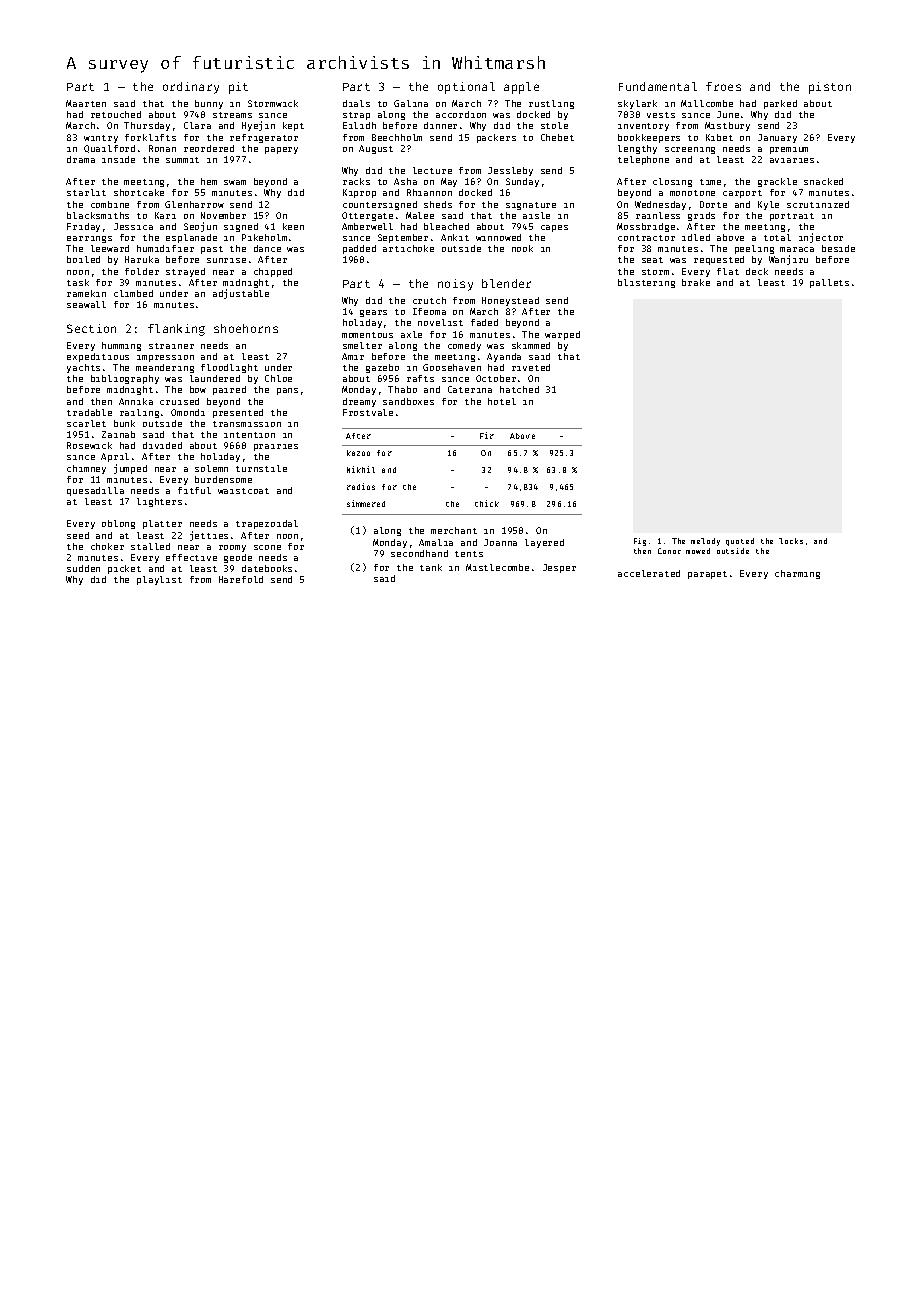 The image size is (924, 1308). I want to click on smelter, so click(362, 345).
